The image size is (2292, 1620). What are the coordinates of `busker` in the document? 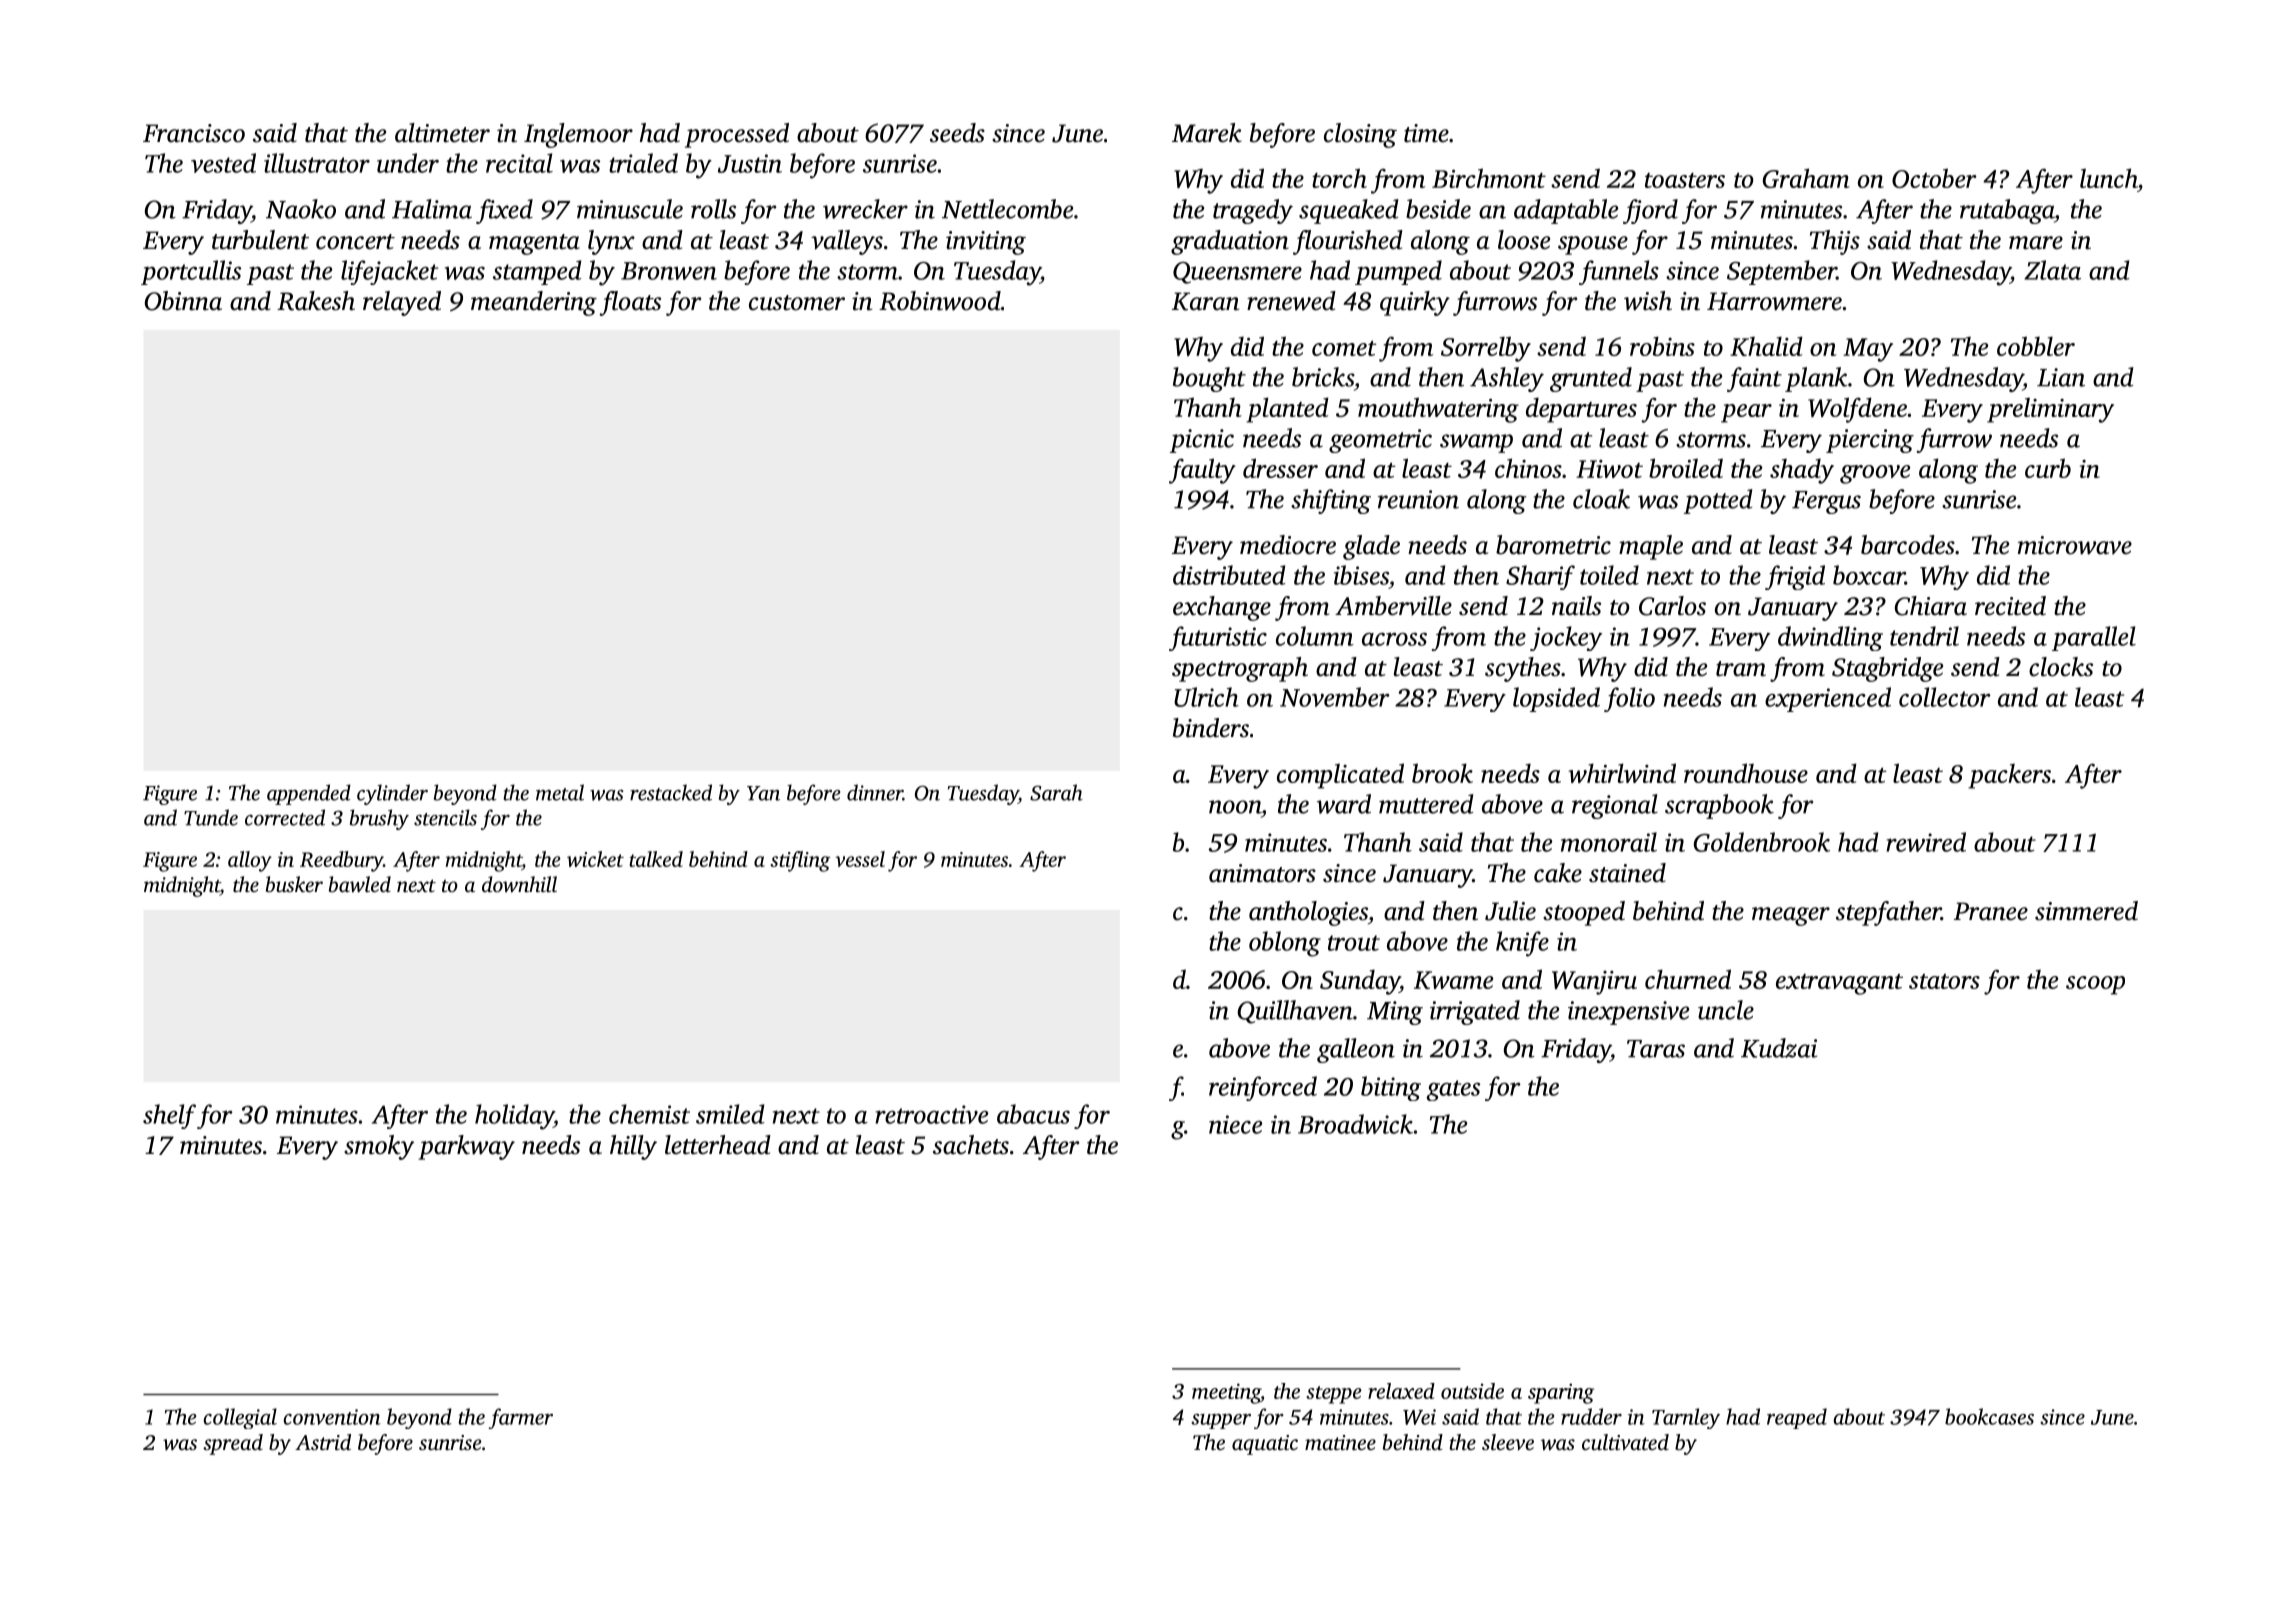 It's located at (294, 884).
